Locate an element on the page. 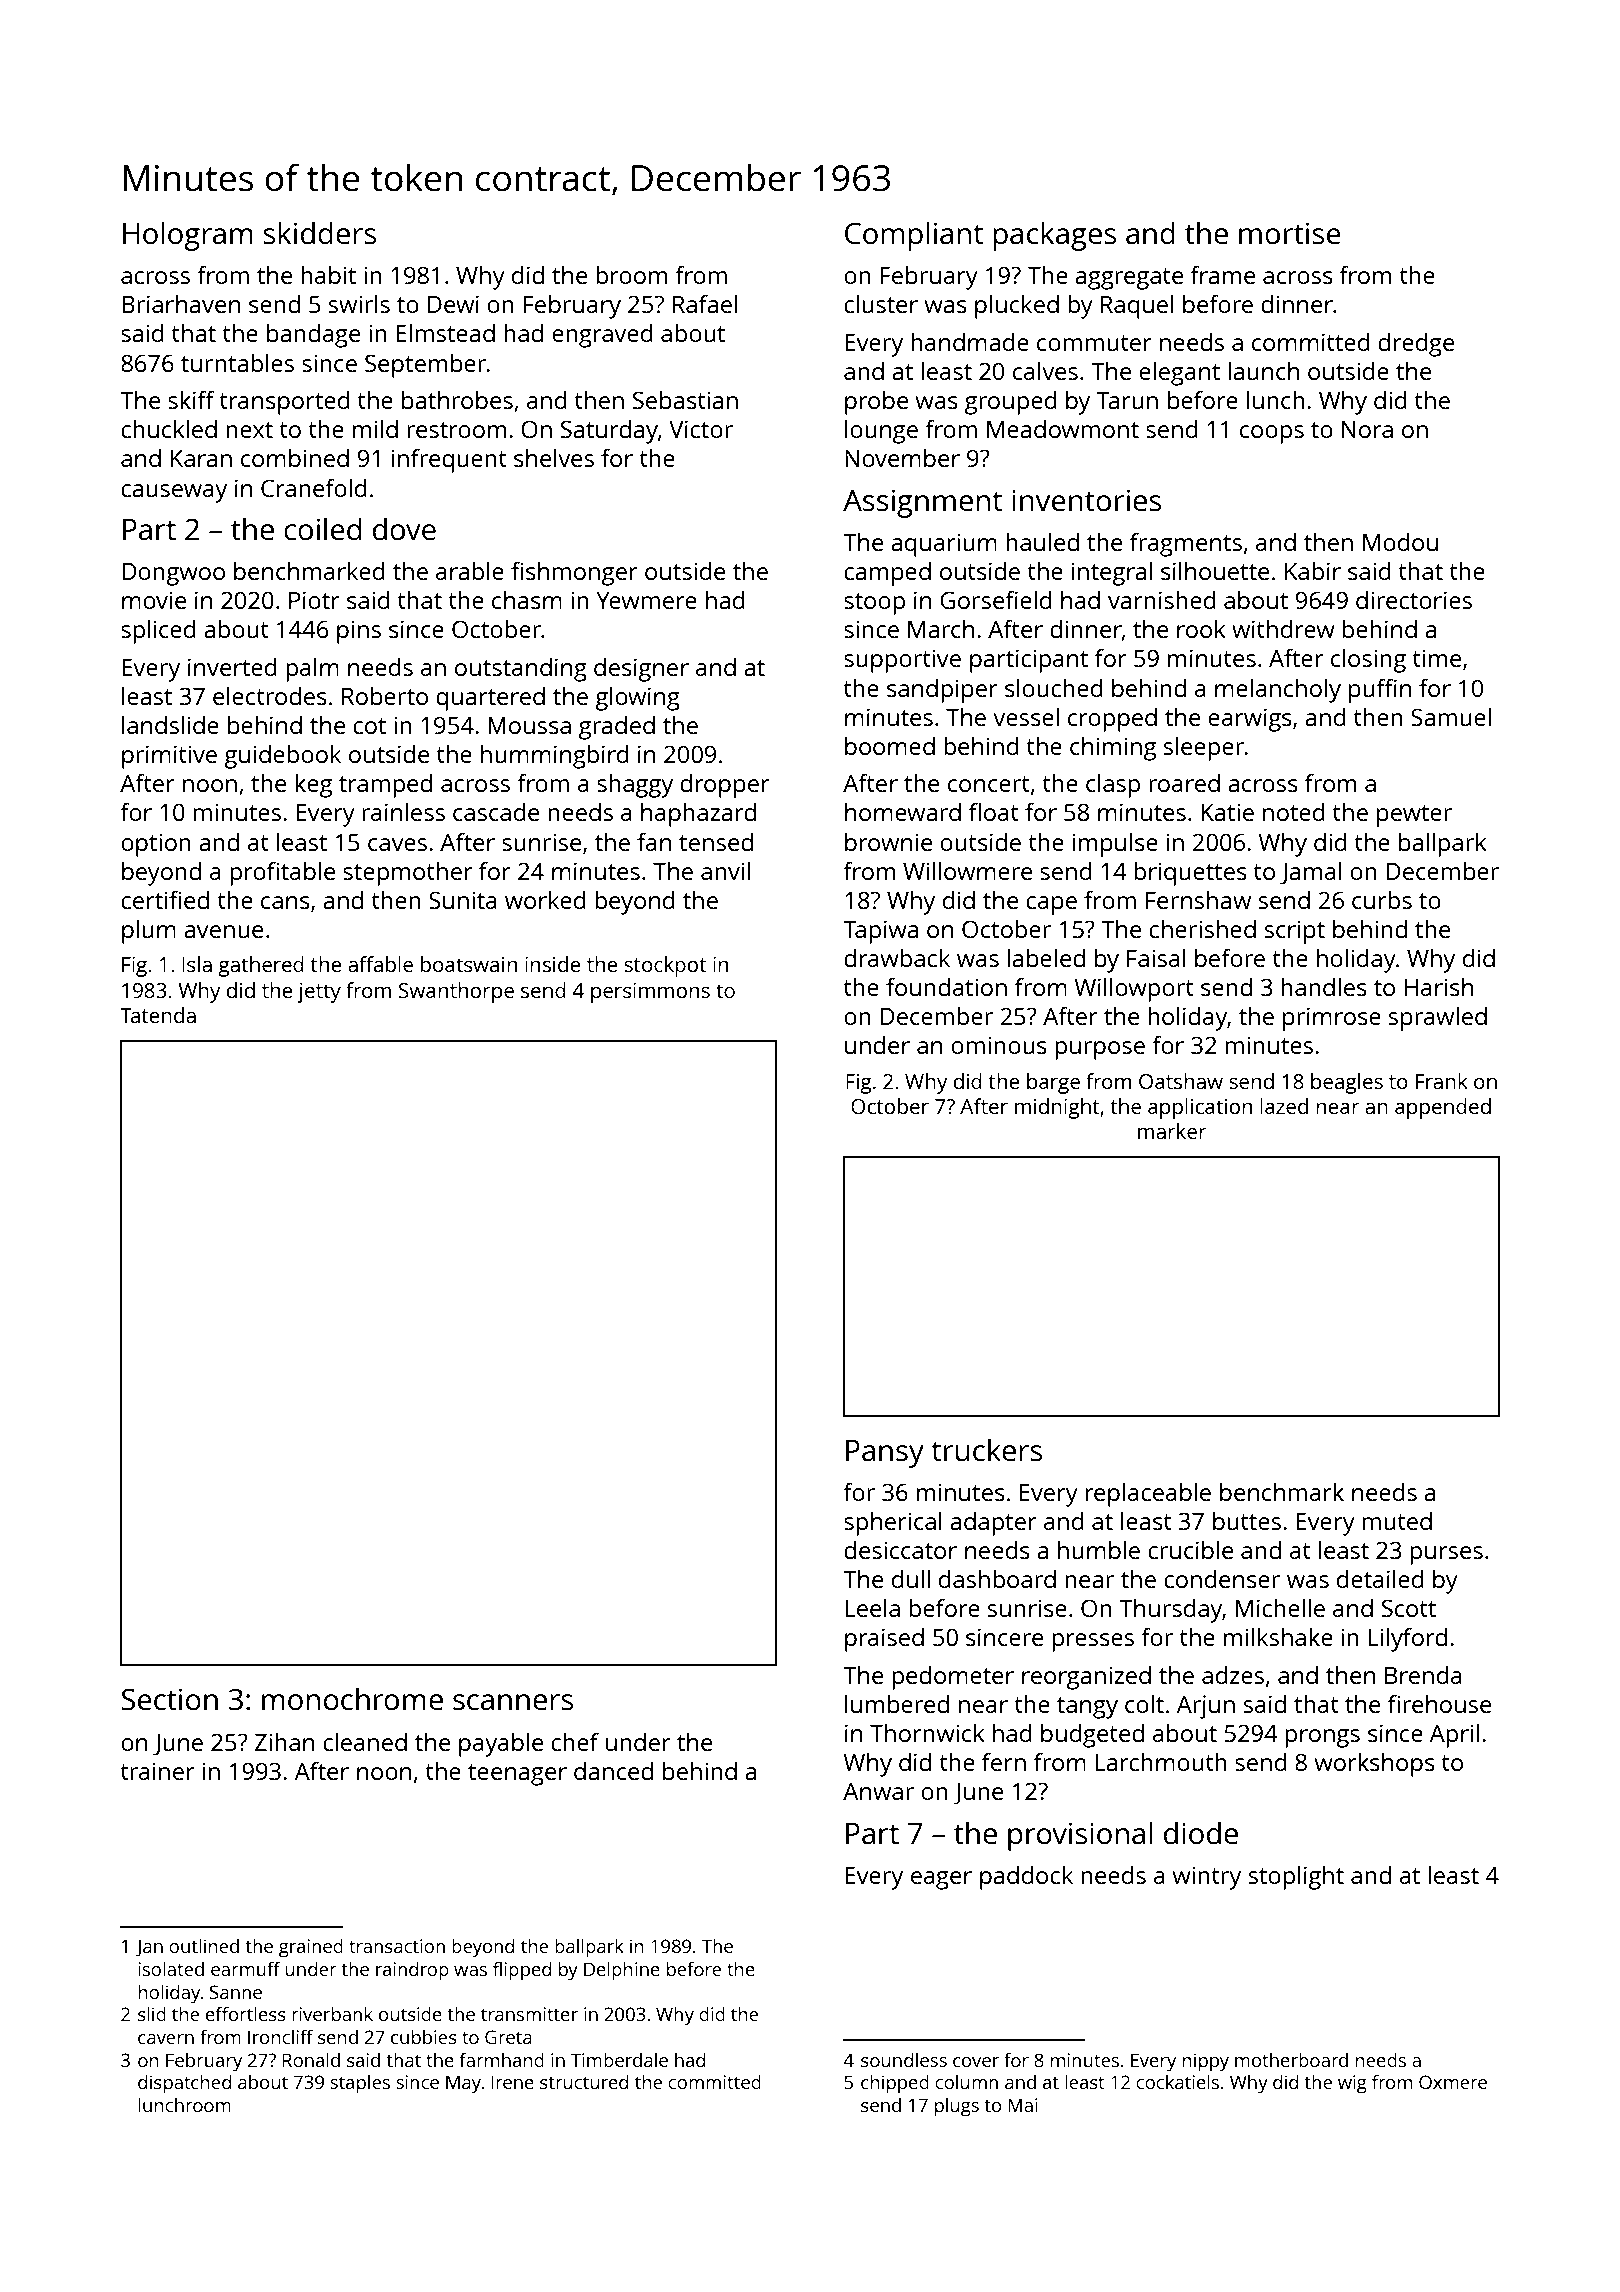 The width and height of the page is (1620, 2292). trainer is located at coordinates (157, 1771).
